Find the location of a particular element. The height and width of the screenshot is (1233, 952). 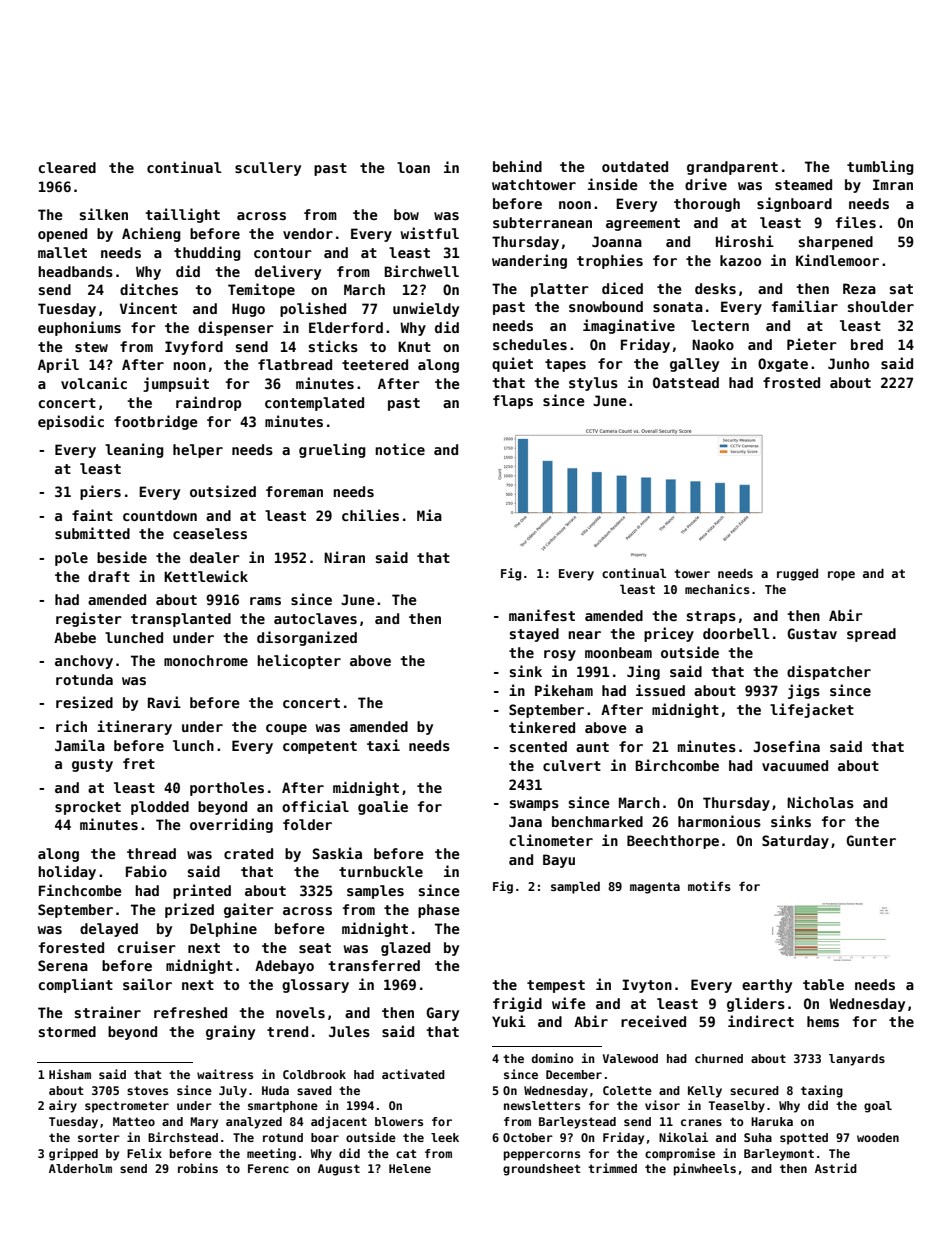

robins is located at coordinates (198, 1168).
